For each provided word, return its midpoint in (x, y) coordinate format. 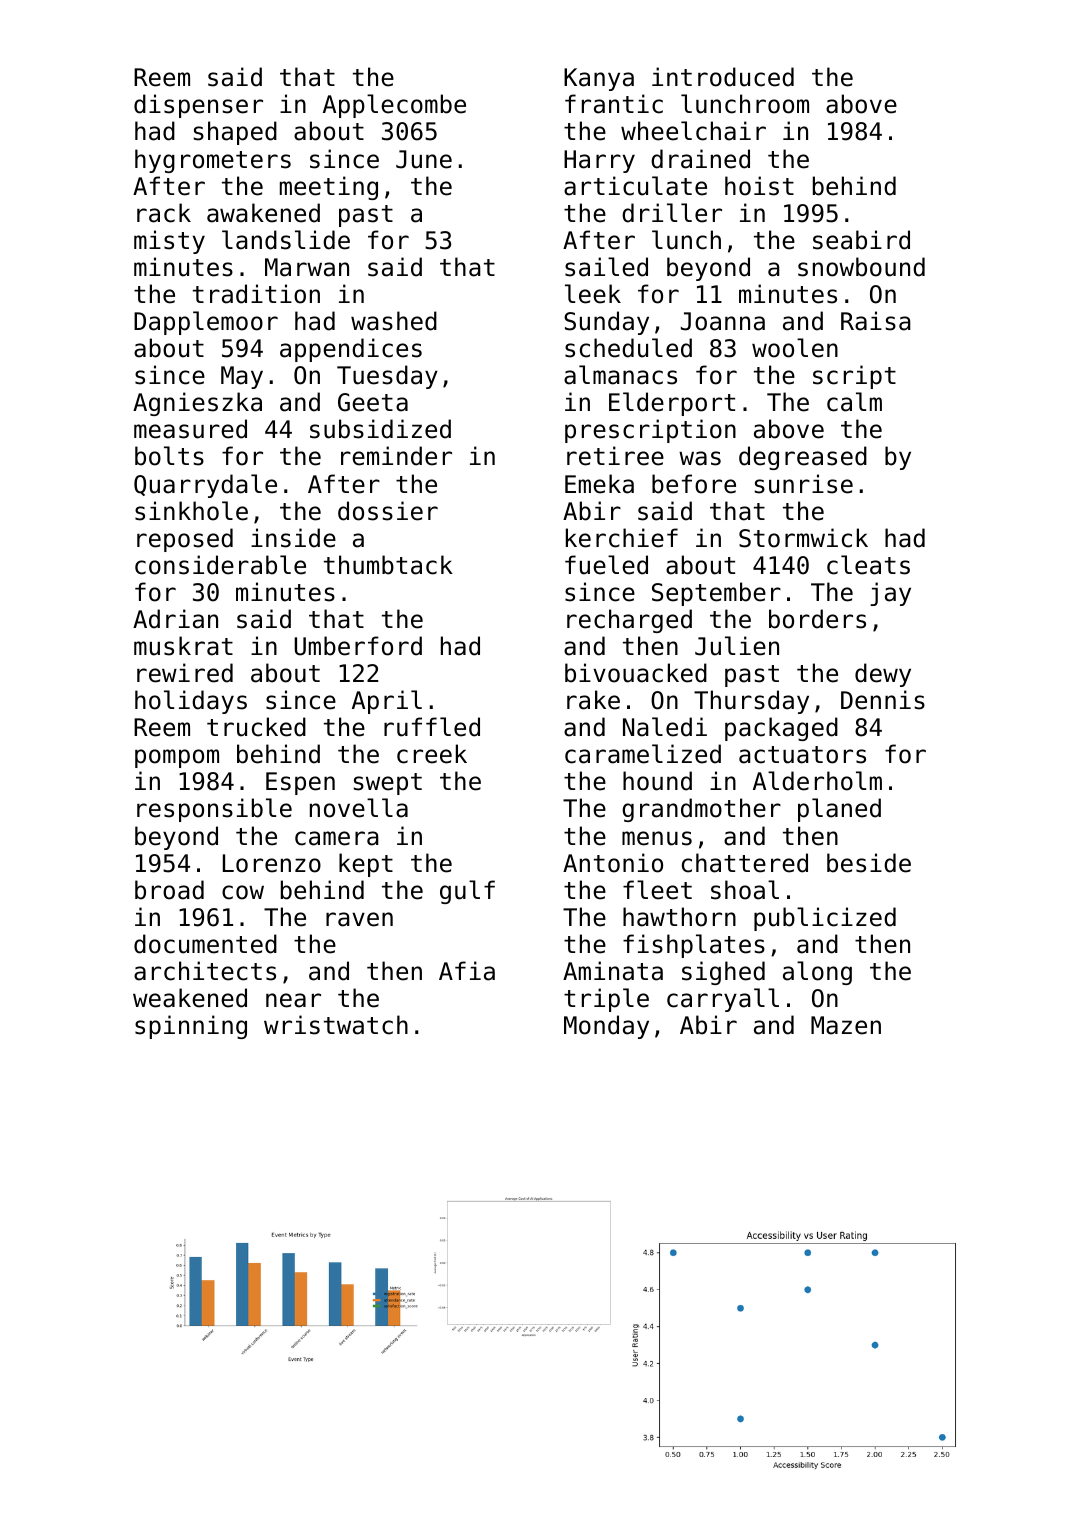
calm (854, 402)
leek (593, 294)
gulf (467, 892)
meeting (329, 188)
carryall (723, 1000)
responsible (214, 810)
